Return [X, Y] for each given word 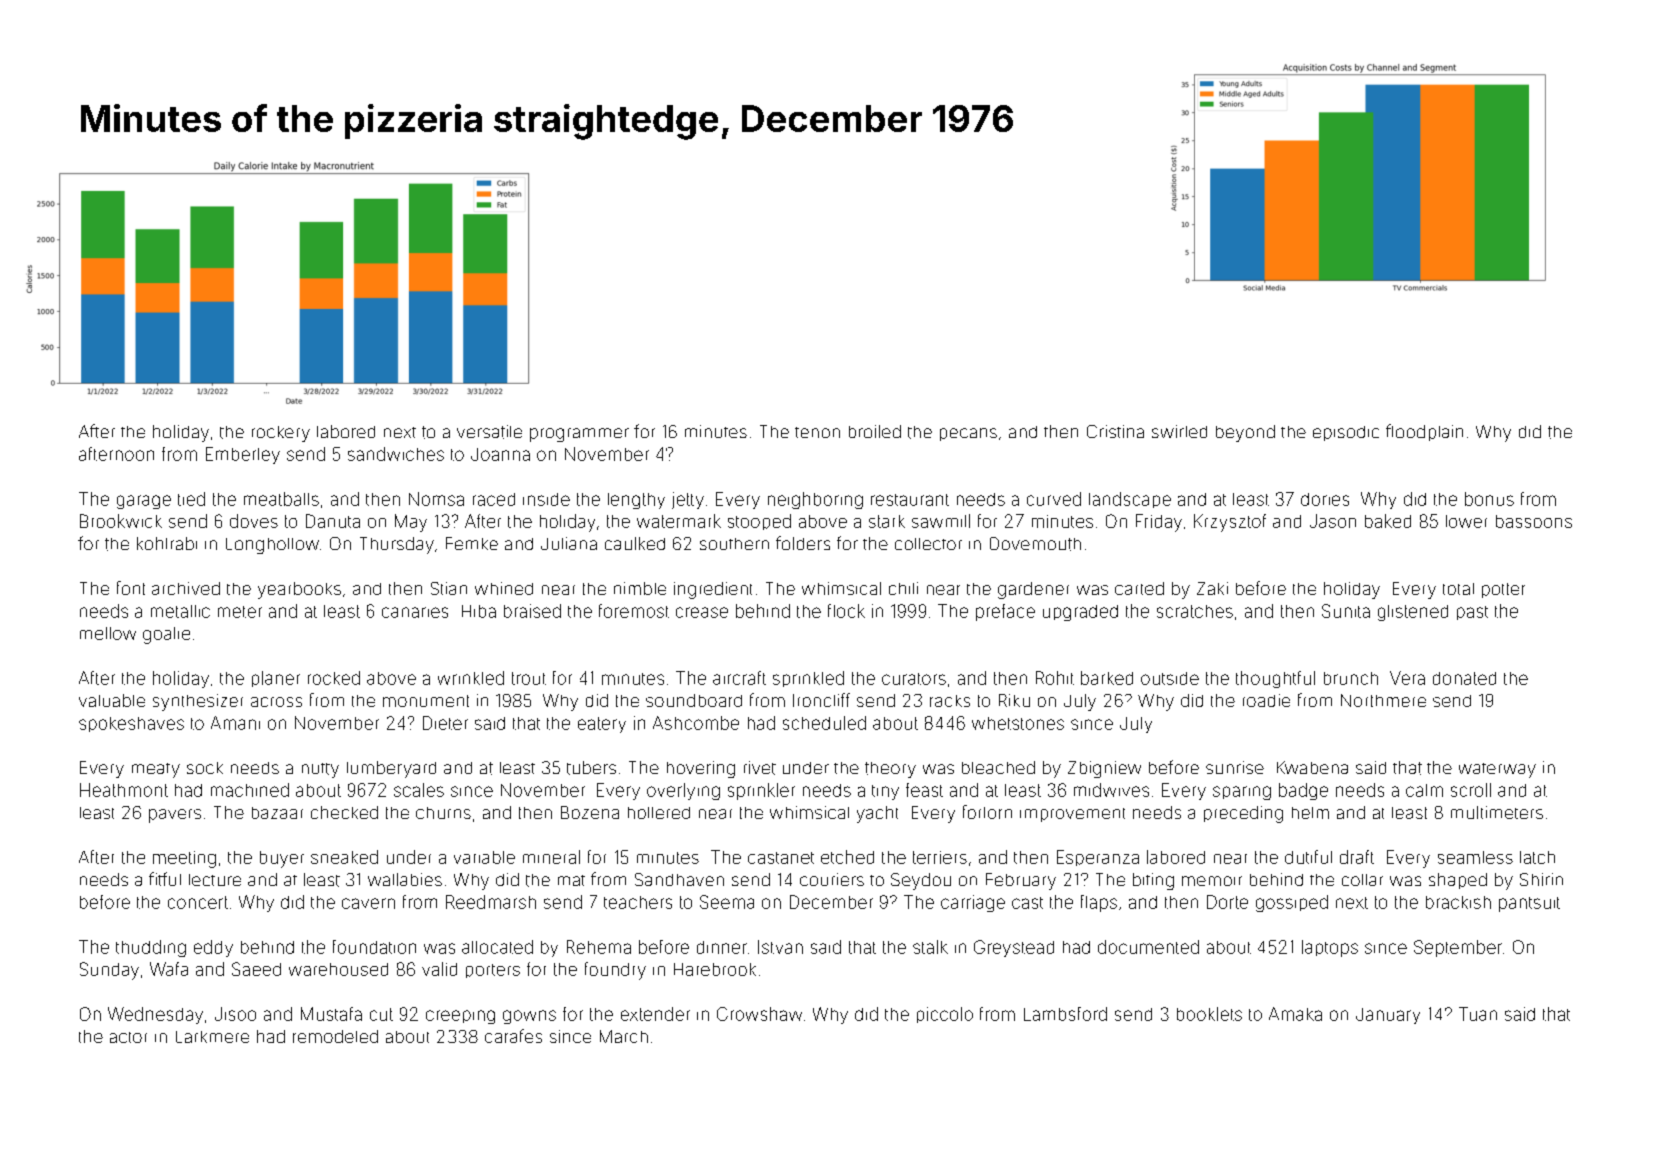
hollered [659, 813]
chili [903, 588]
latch [1537, 857]
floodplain [1424, 432]
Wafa [169, 969]
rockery [281, 434]
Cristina [1115, 431]
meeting [184, 859]
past [1472, 613]
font [131, 588]
